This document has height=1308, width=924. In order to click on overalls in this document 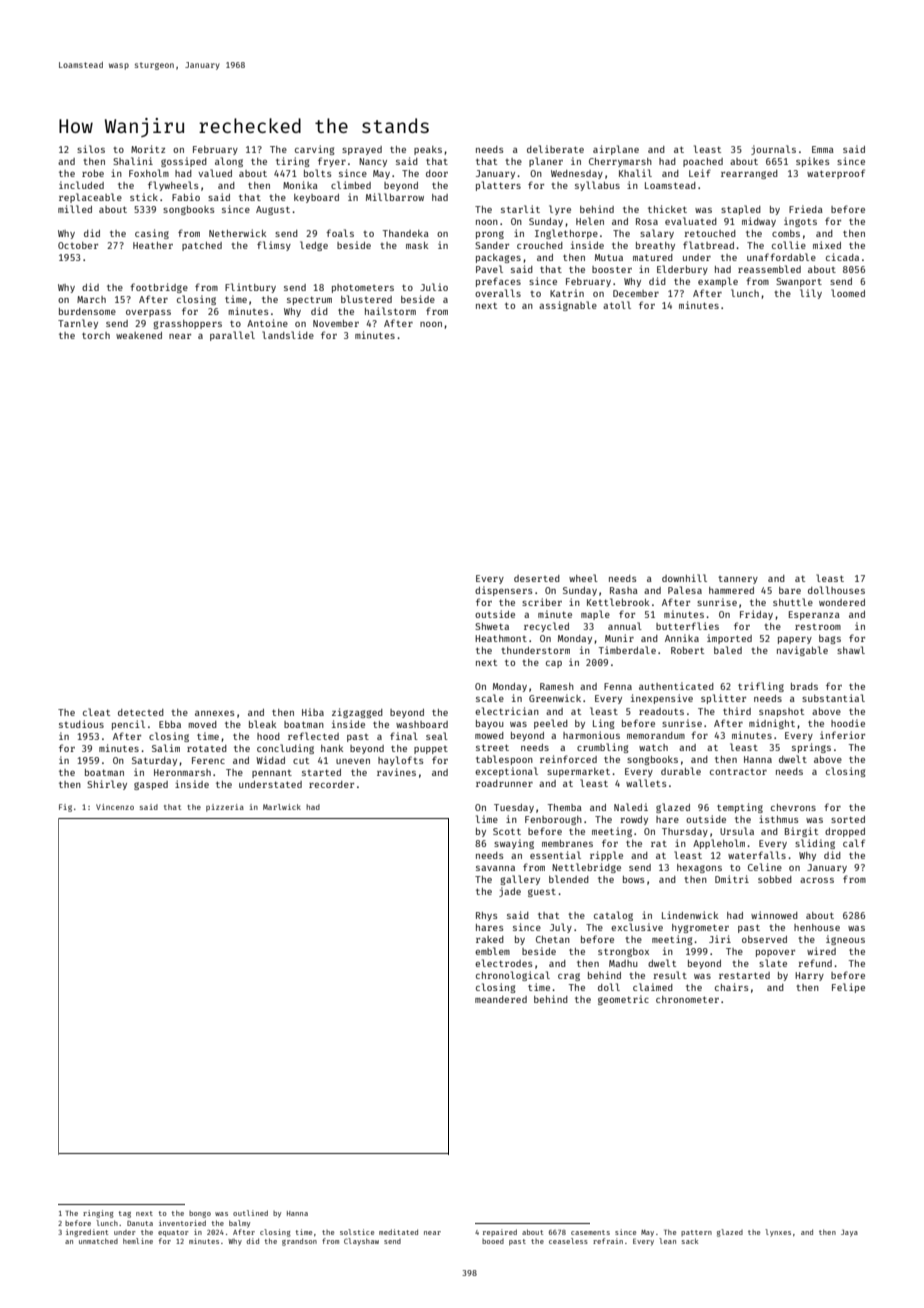, I will do `click(498, 293)`.
